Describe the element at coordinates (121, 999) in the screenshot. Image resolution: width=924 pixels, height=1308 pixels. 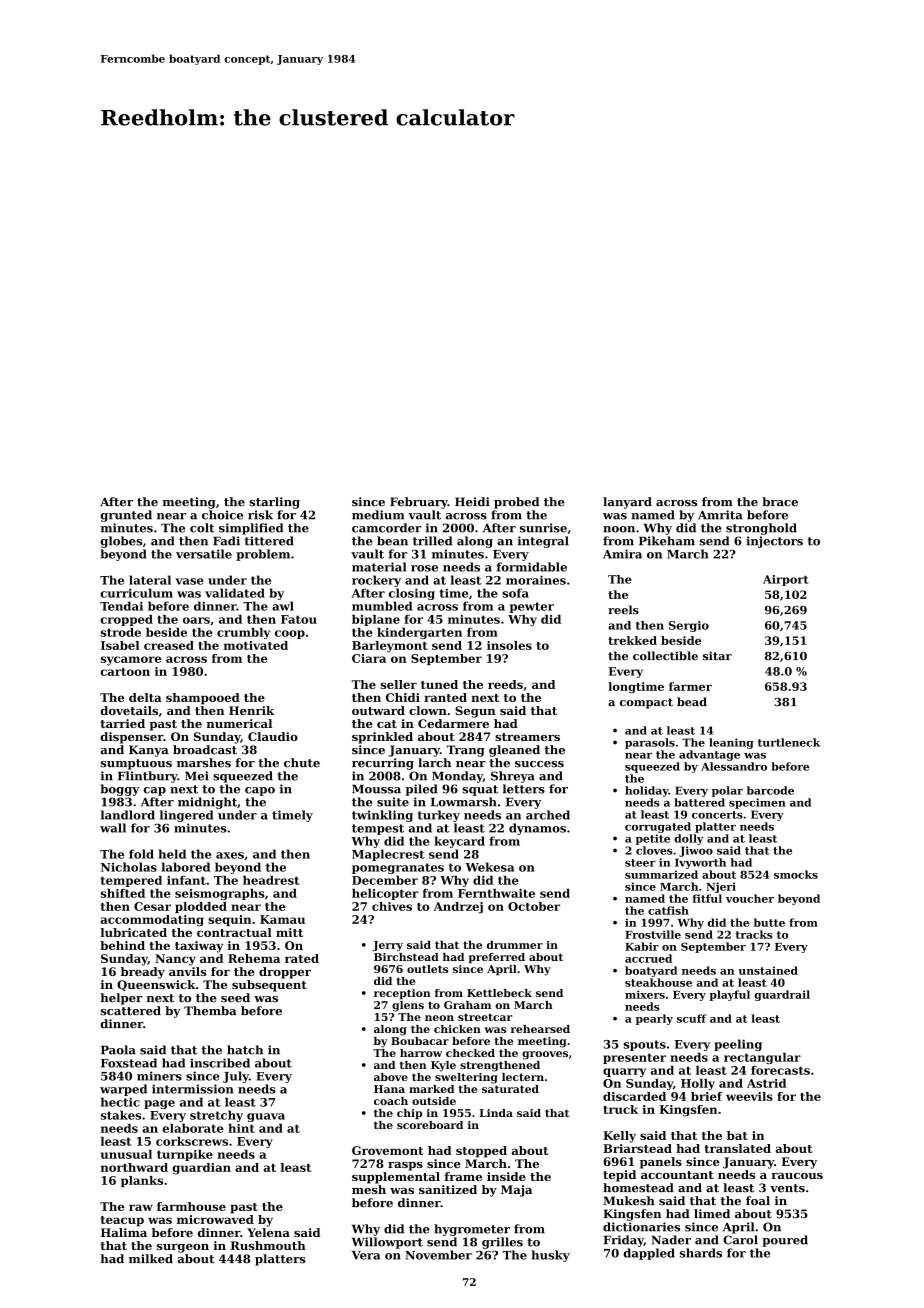
I see `helper` at that location.
